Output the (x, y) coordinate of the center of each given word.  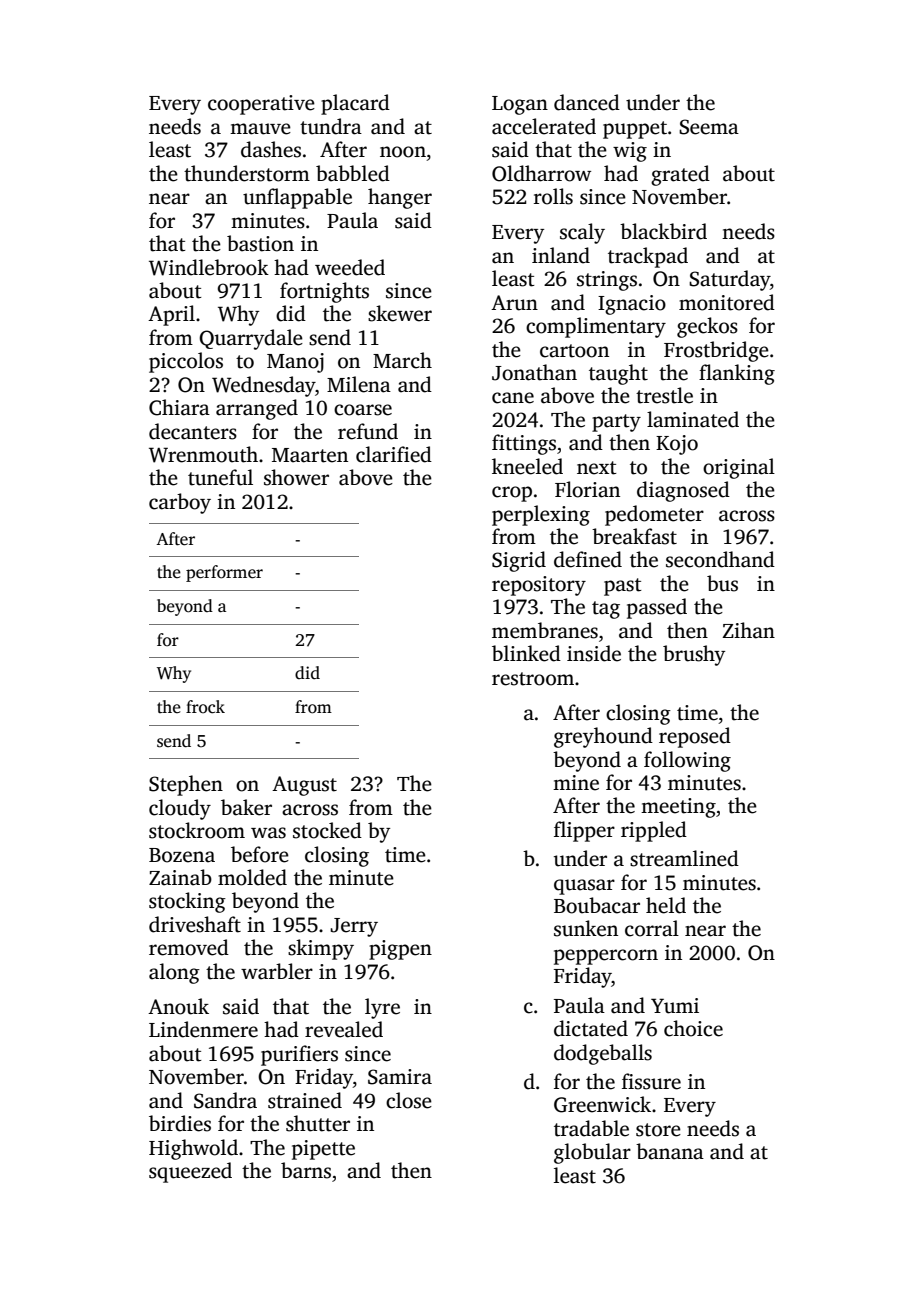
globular (592, 1153)
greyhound (603, 737)
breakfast (634, 536)
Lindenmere (203, 1029)
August (304, 786)
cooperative (261, 105)
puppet (635, 130)
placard (355, 104)
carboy (180, 503)
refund (368, 431)
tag (606, 610)
